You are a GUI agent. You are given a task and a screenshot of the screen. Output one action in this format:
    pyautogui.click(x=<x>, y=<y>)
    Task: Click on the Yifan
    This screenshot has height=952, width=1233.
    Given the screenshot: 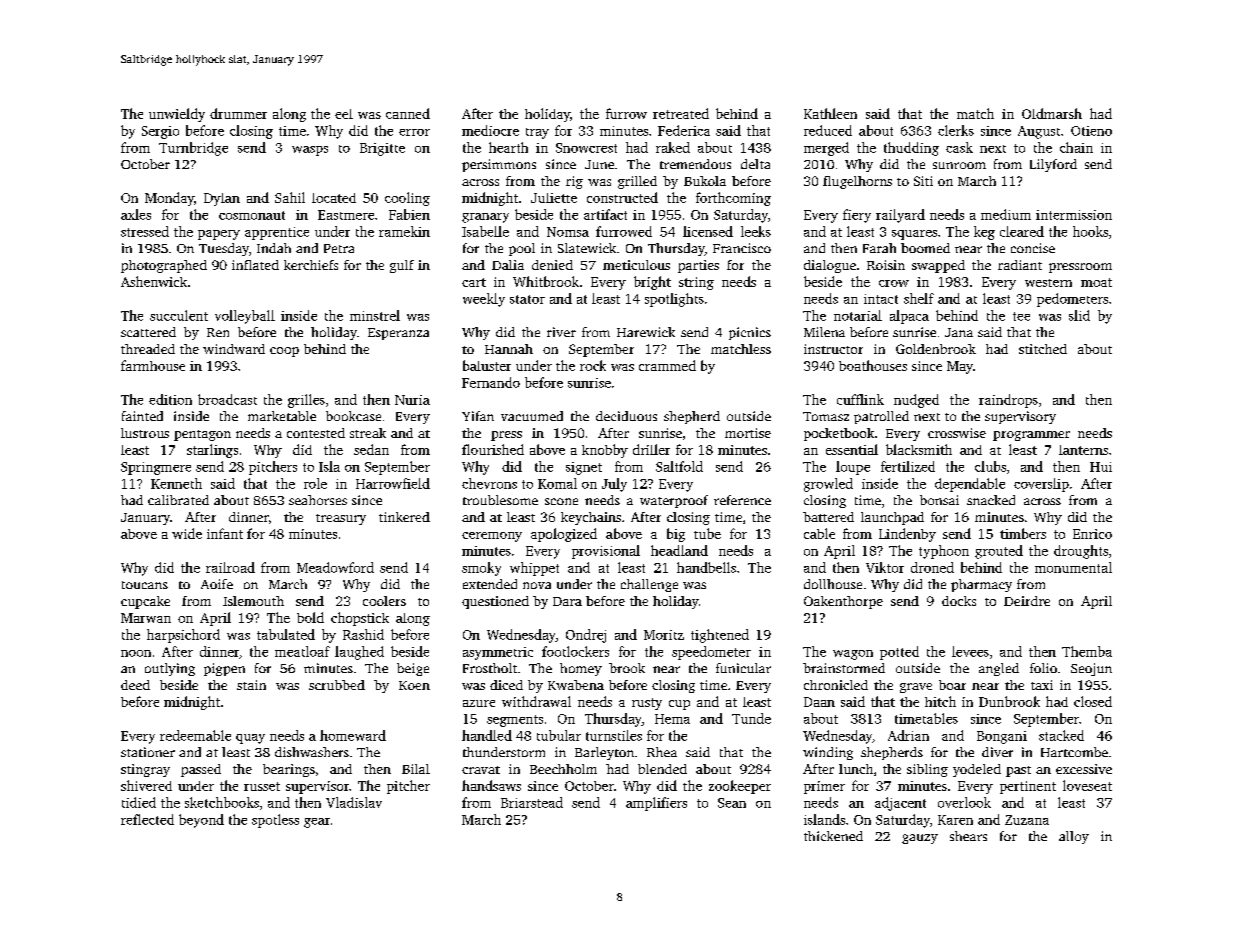 What is the action you would take?
    pyautogui.click(x=478, y=416)
